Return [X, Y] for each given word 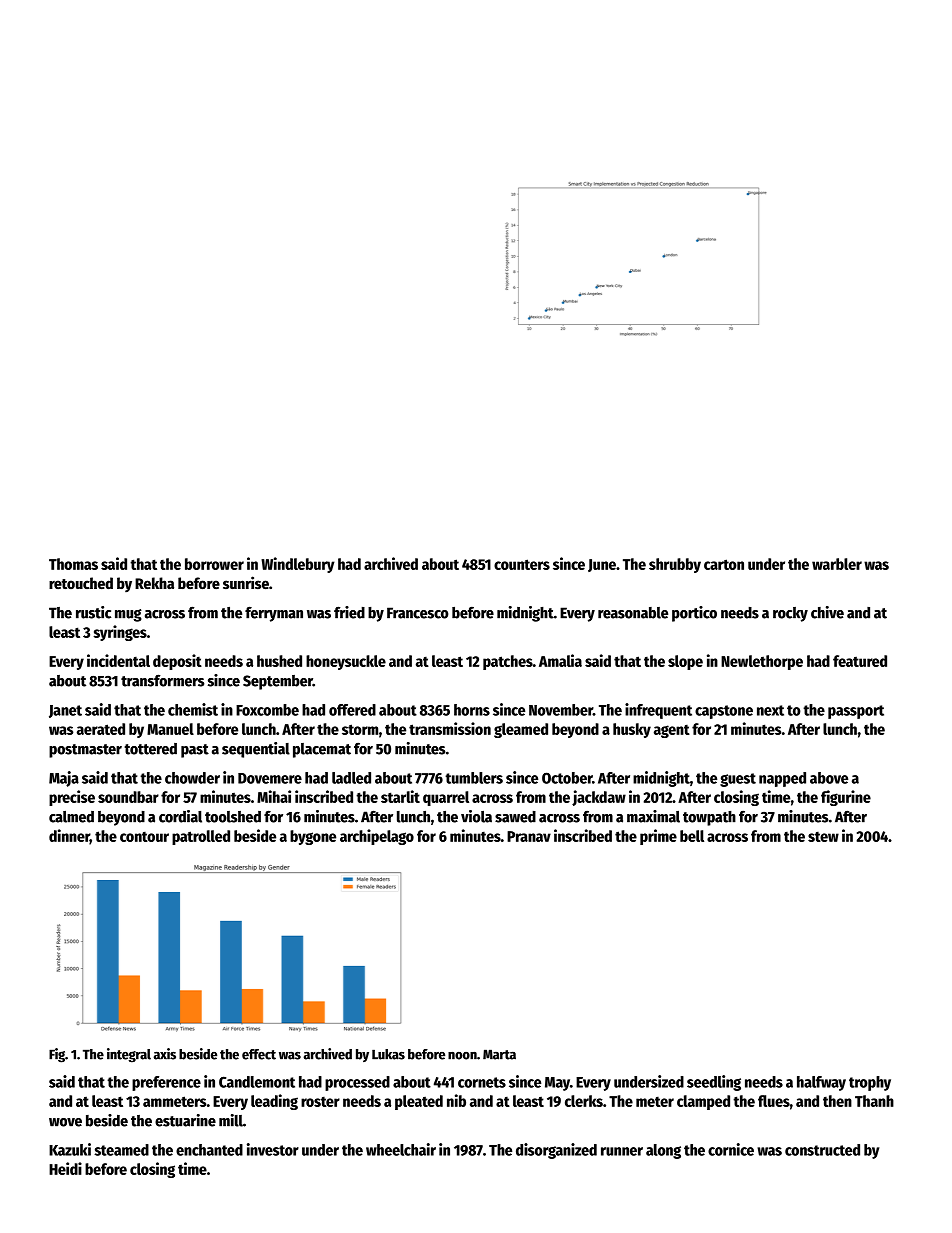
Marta [499, 1054]
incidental [118, 660]
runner [622, 1151]
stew [823, 836]
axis [165, 1054]
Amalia [560, 660]
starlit [400, 796]
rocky [790, 614]
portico [694, 614]
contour [144, 836]
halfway [821, 1083]
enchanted [209, 1150]
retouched [81, 583]
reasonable [633, 613]
